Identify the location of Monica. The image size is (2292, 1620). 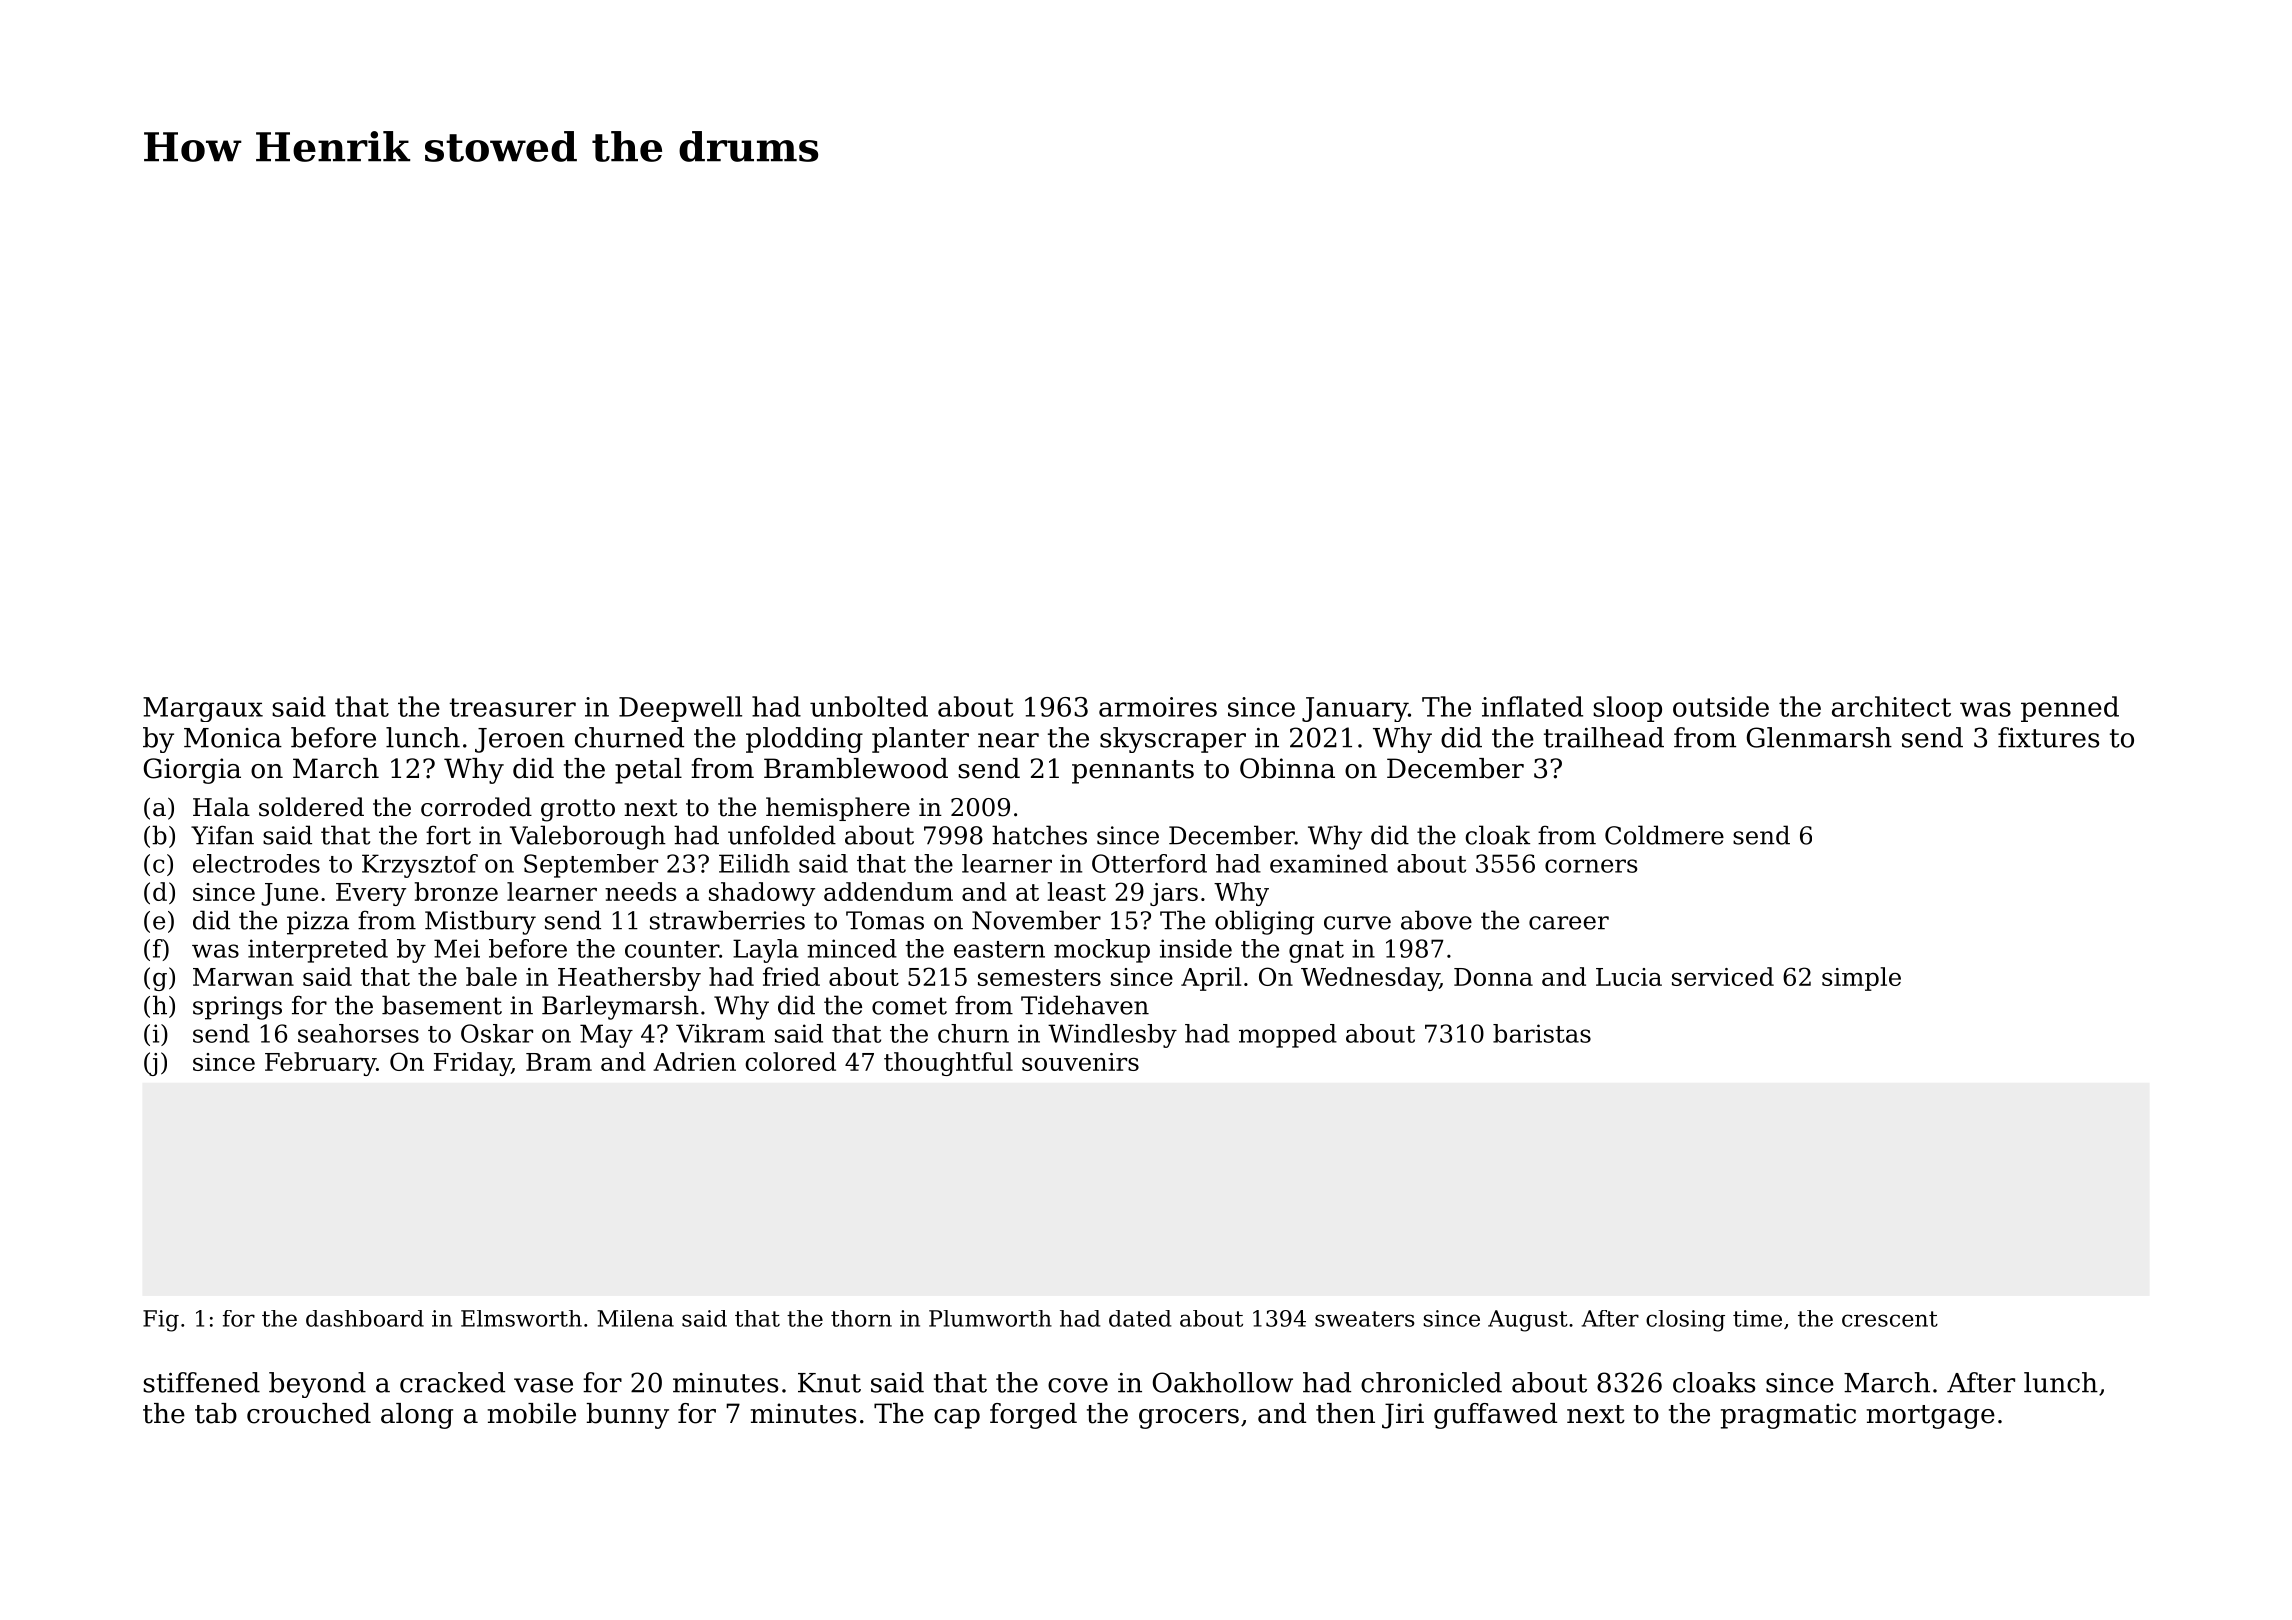
(233, 738).
